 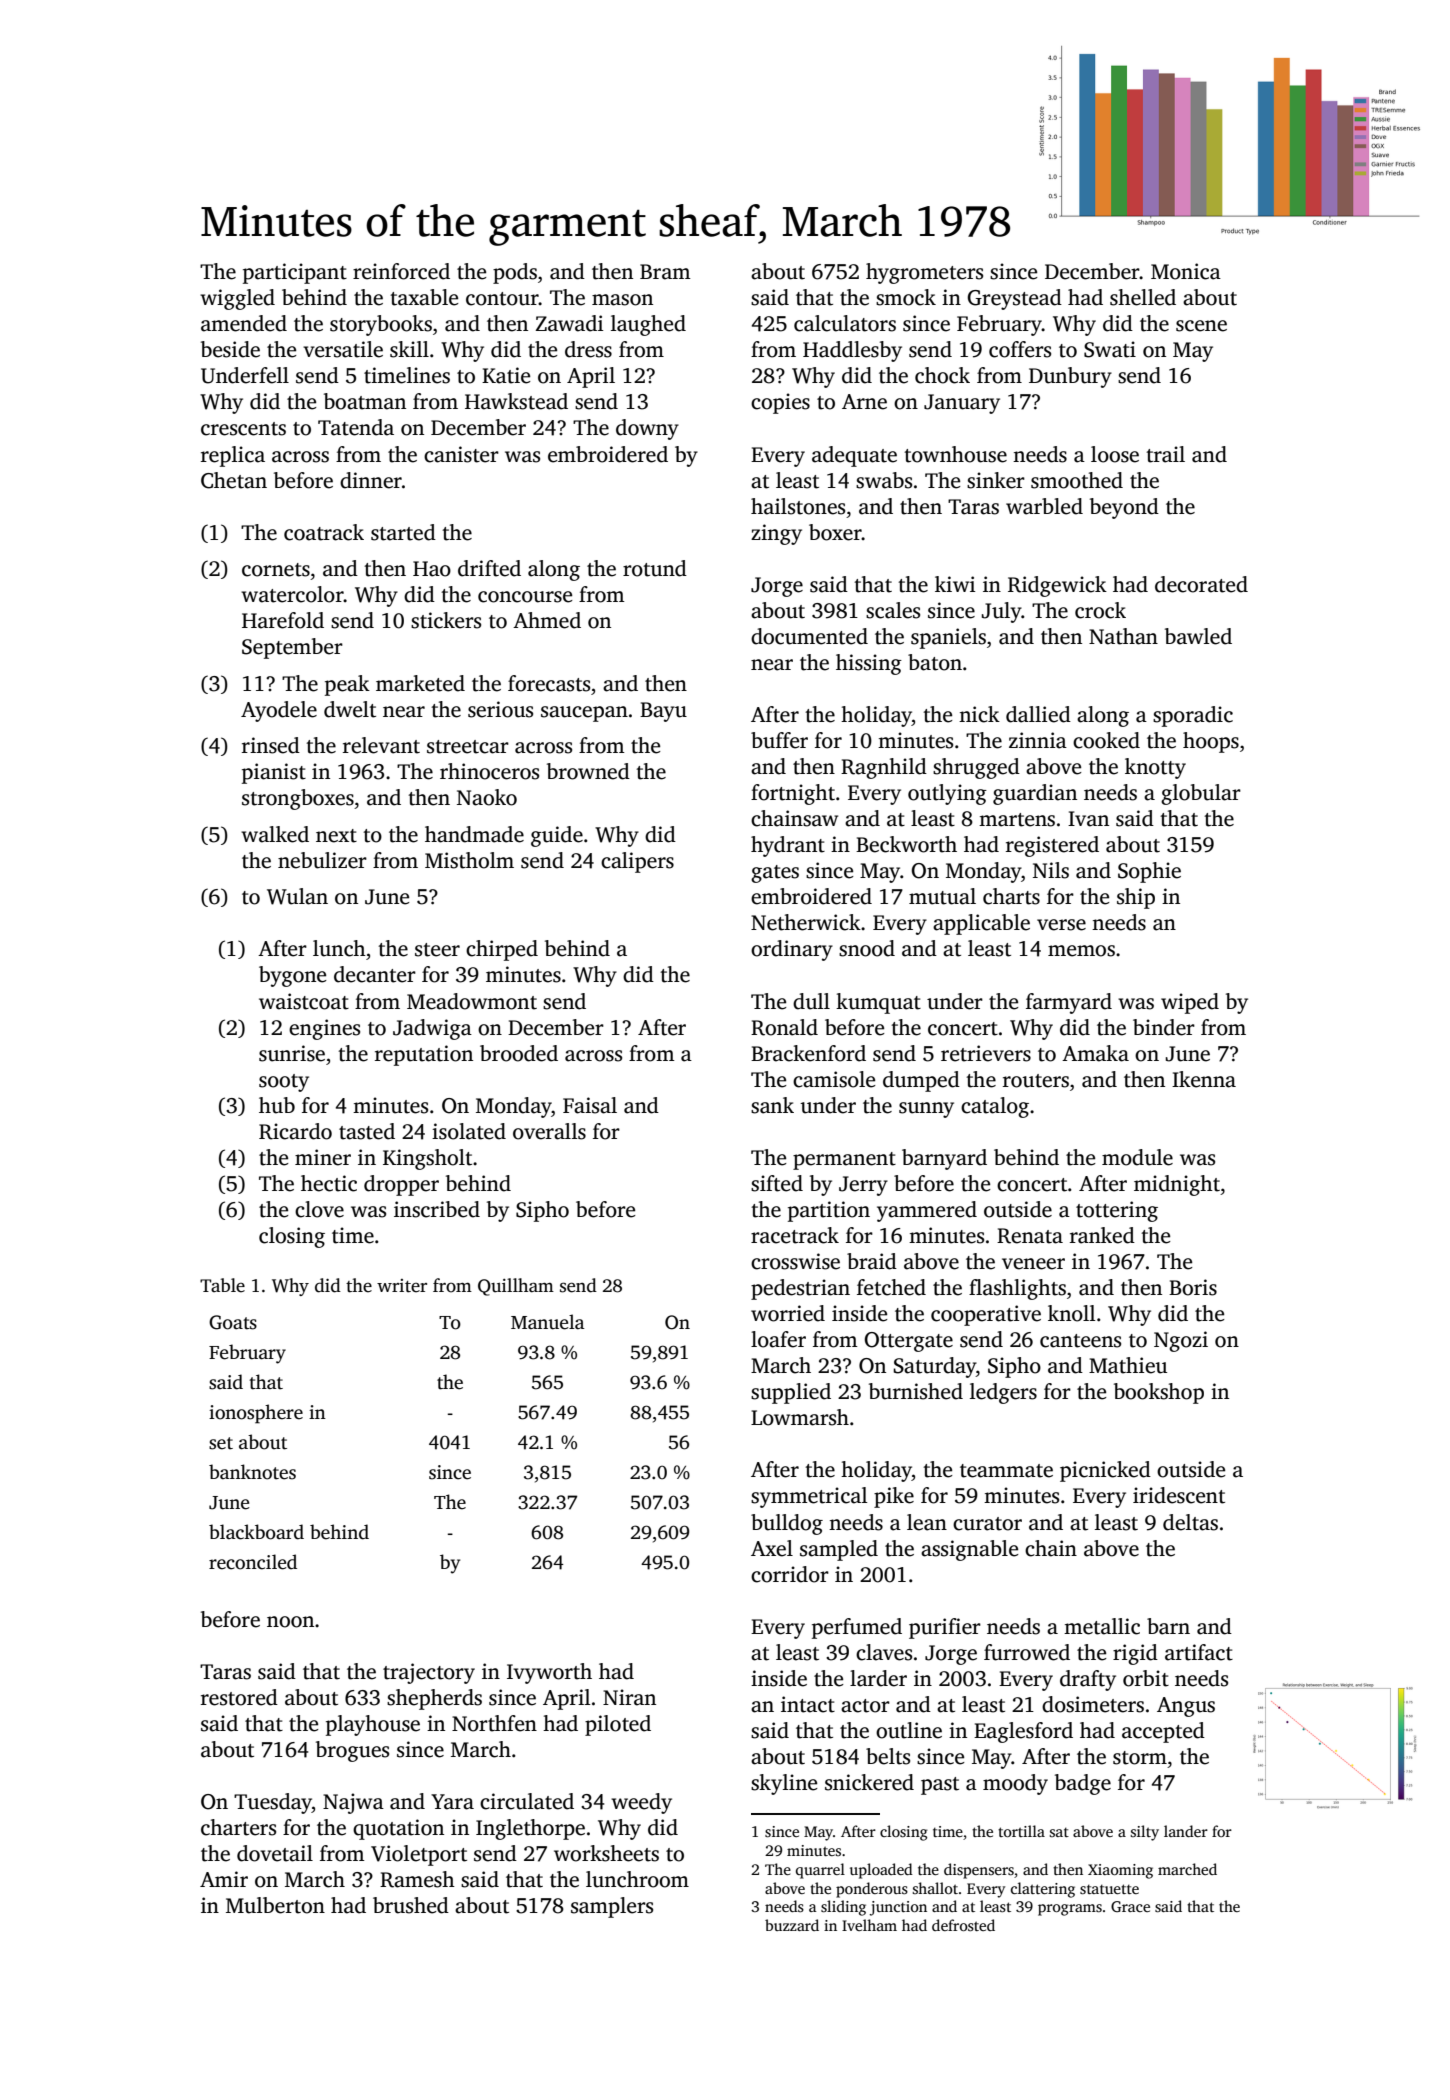 What do you see at coordinates (1155, 768) in the image?
I see `knotty` at bounding box center [1155, 768].
